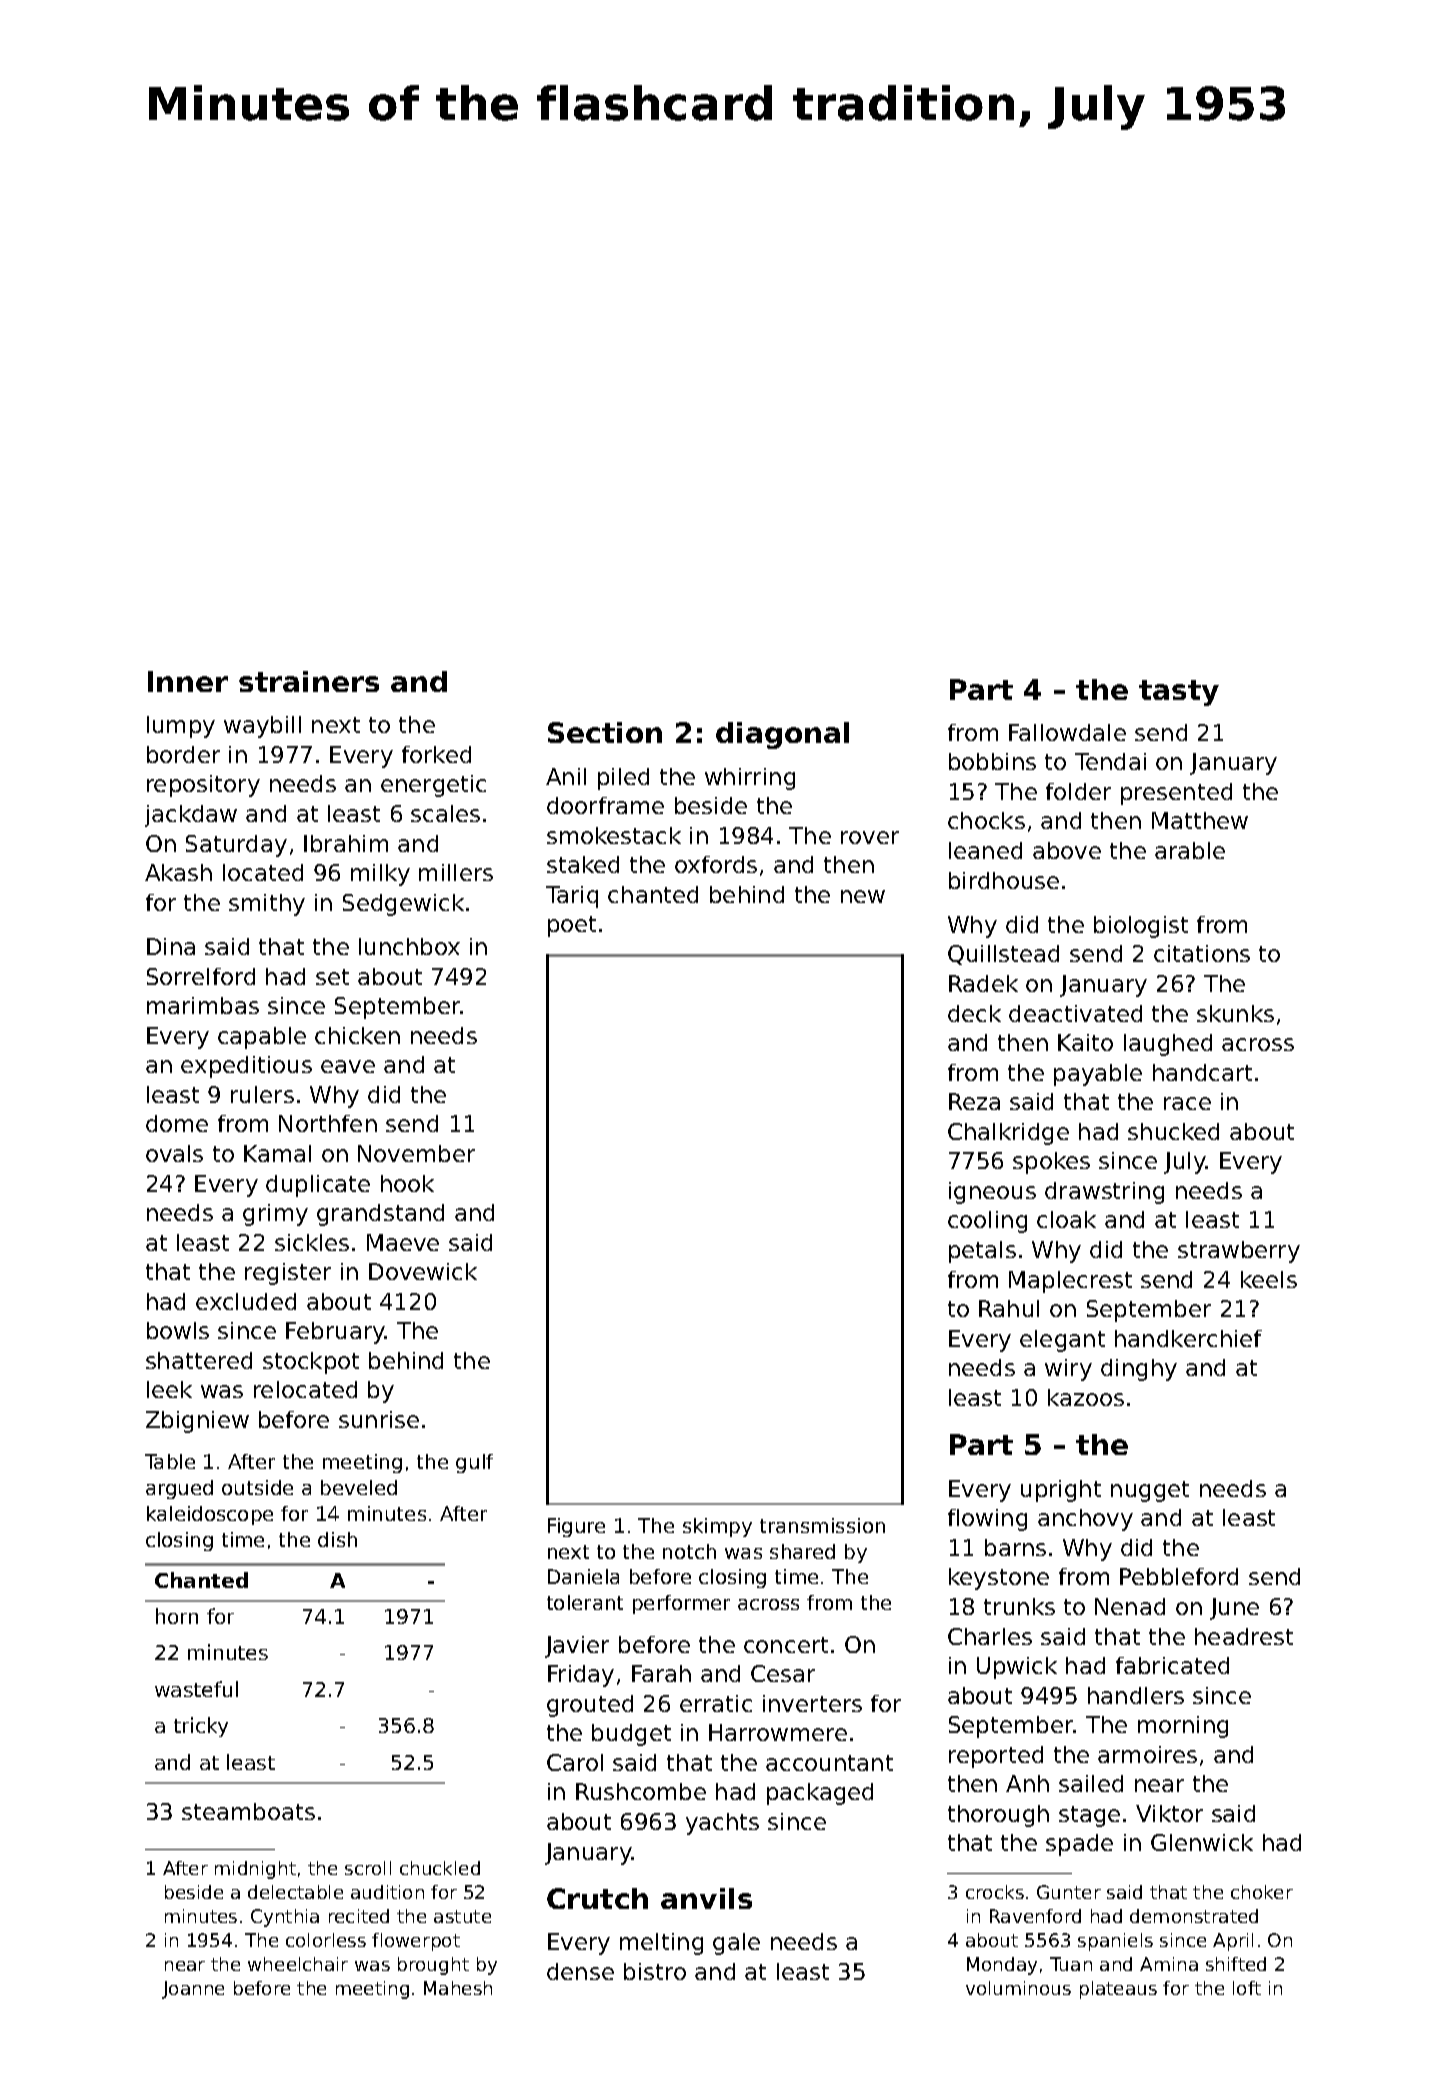 The width and height of the image is (1450, 2100). Describe the element at coordinates (193, 1990) in the image. I see `Joanne` at that location.
